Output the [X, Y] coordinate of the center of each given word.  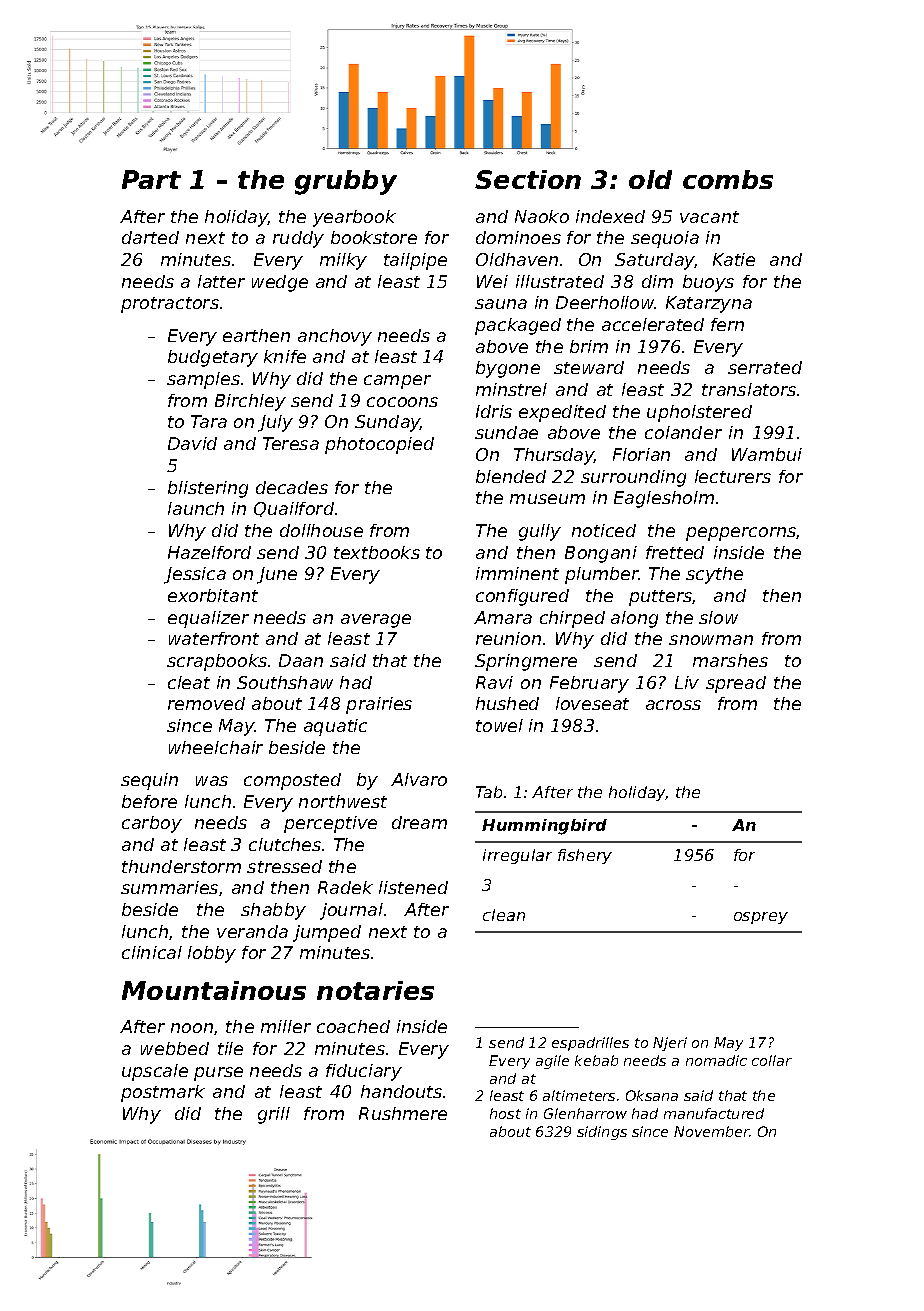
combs [728, 179]
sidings [602, 1133]
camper [397, 382]
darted [150, 237]
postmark [163, 1093]
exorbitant [213, 595]
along [634, 619]
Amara [503, 617]
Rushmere [403, 1113]
